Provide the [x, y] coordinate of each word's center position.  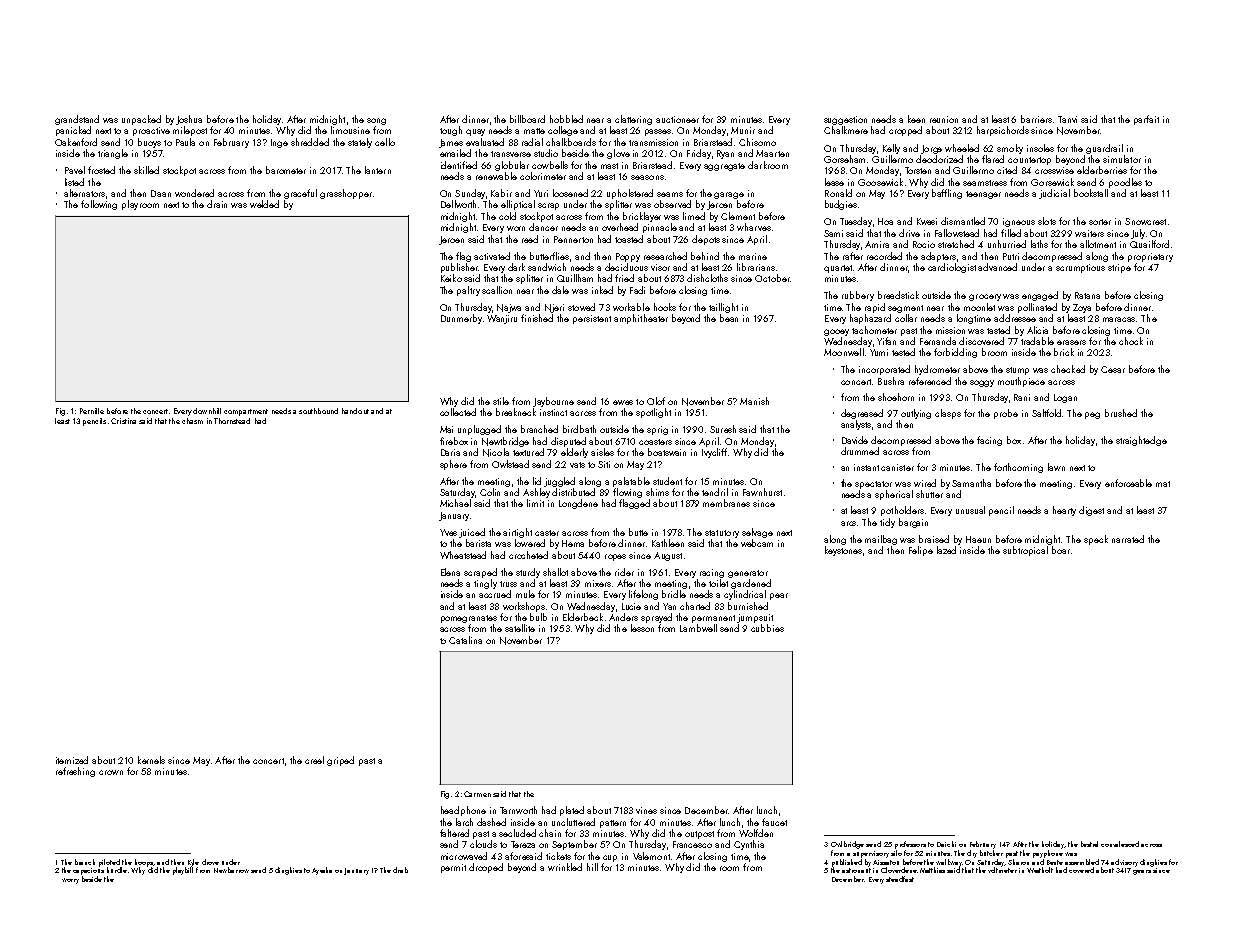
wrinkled [565, 867]
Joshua [189, 120]
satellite [520, 628]
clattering [633, 120]
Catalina [465, 640]
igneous [1019, 222]
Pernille [92, 411]
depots [706, 240]
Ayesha [322, 871]
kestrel [1089, 844]
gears [1142, 872]
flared [993, 159]
